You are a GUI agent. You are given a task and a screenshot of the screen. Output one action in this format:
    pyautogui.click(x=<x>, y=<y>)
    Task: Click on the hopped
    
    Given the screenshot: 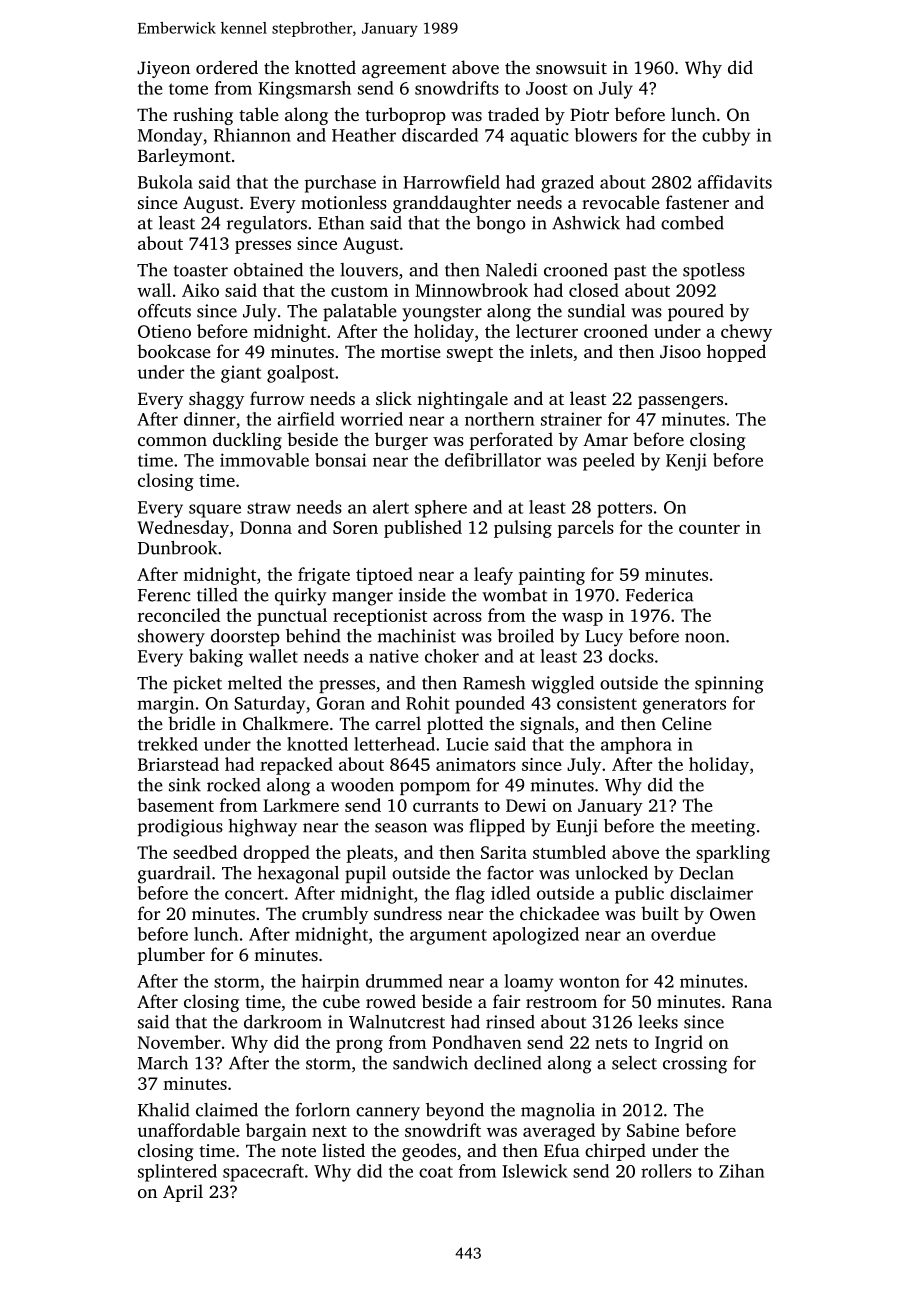 What is the action you would take?
    pyautogui.click(x=736, y=353)
